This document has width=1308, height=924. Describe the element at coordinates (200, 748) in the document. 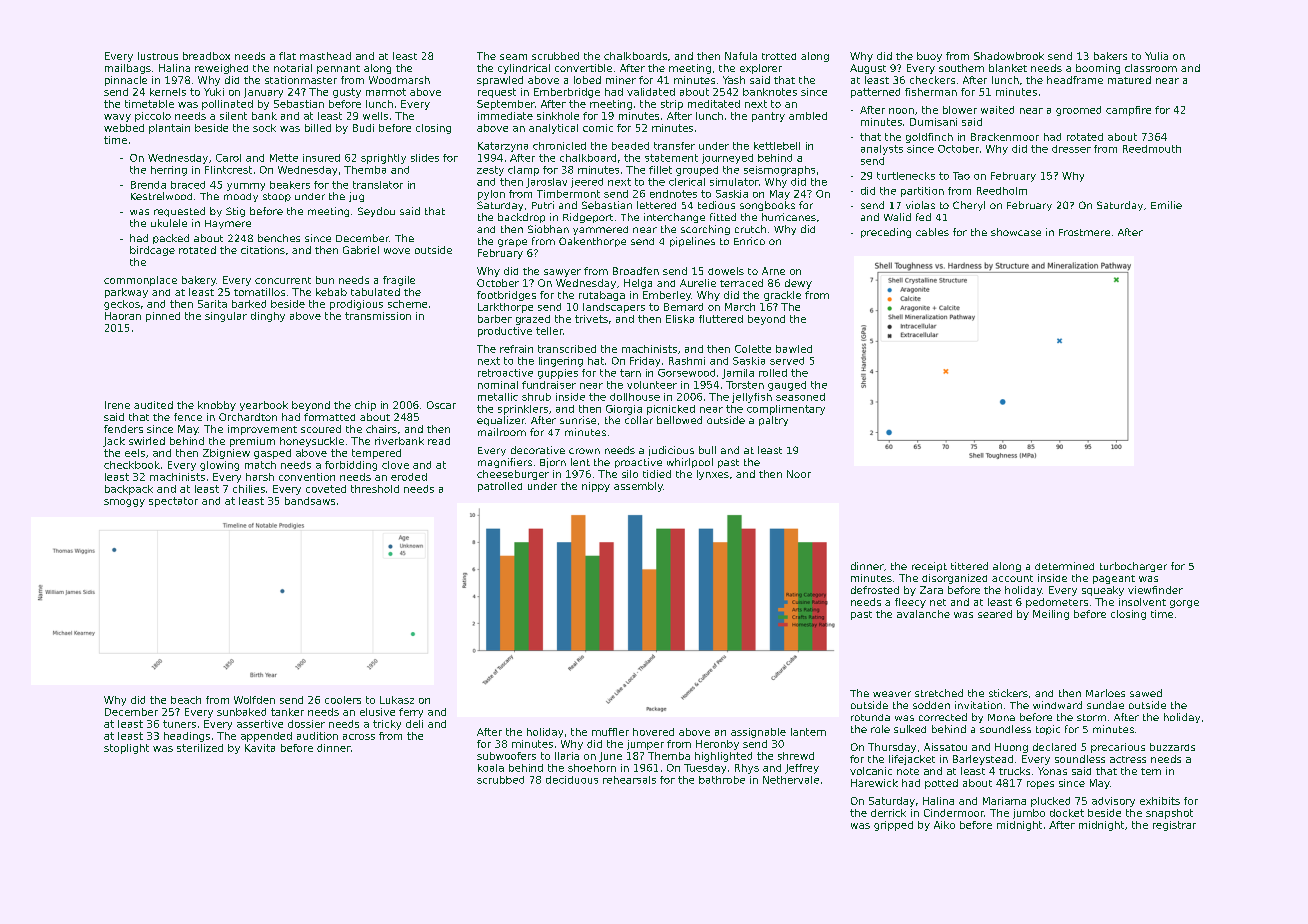

I see `sterilized` at that location.
